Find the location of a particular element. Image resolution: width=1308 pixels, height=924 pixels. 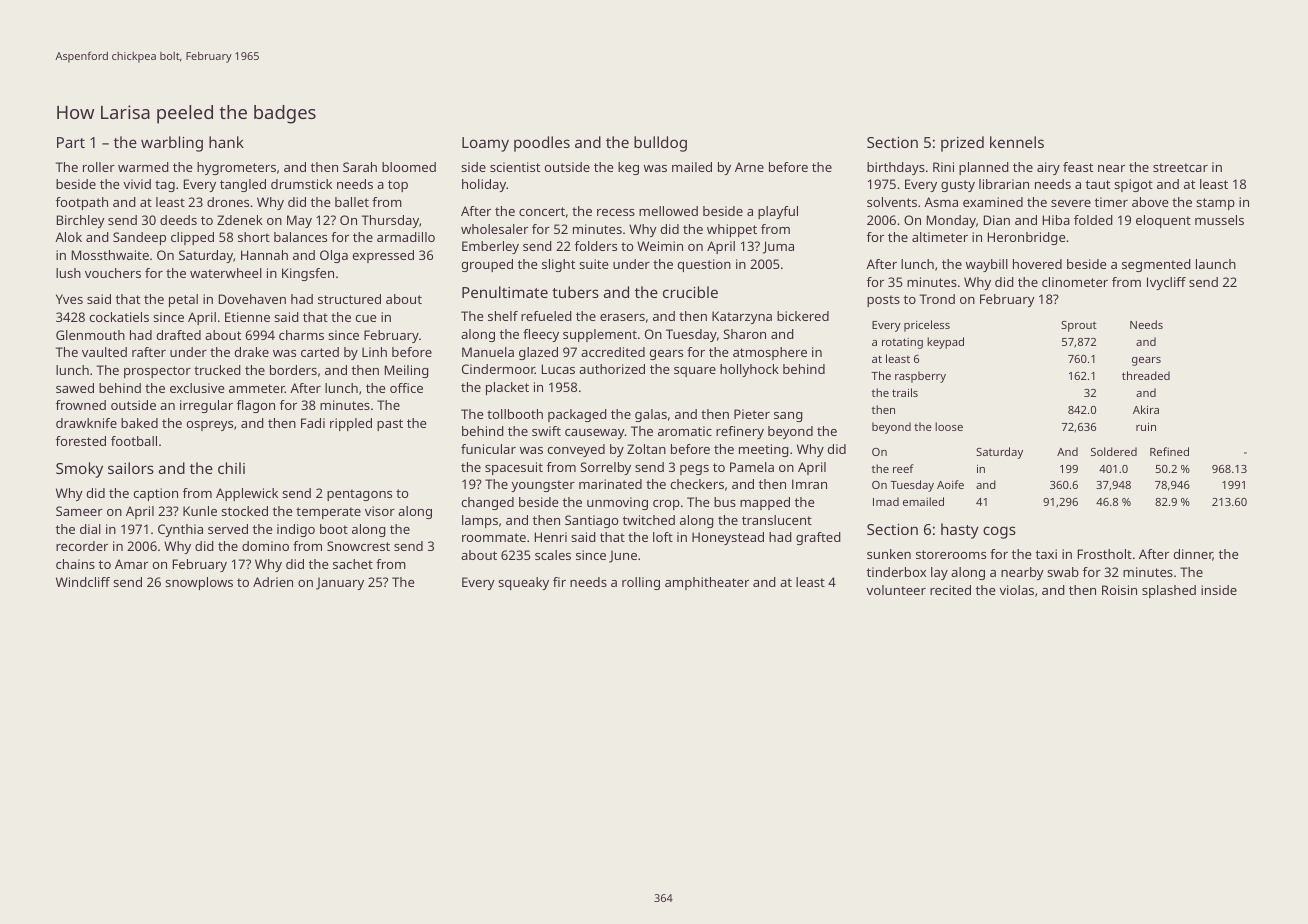

question is located at coordinates (704, 265).
